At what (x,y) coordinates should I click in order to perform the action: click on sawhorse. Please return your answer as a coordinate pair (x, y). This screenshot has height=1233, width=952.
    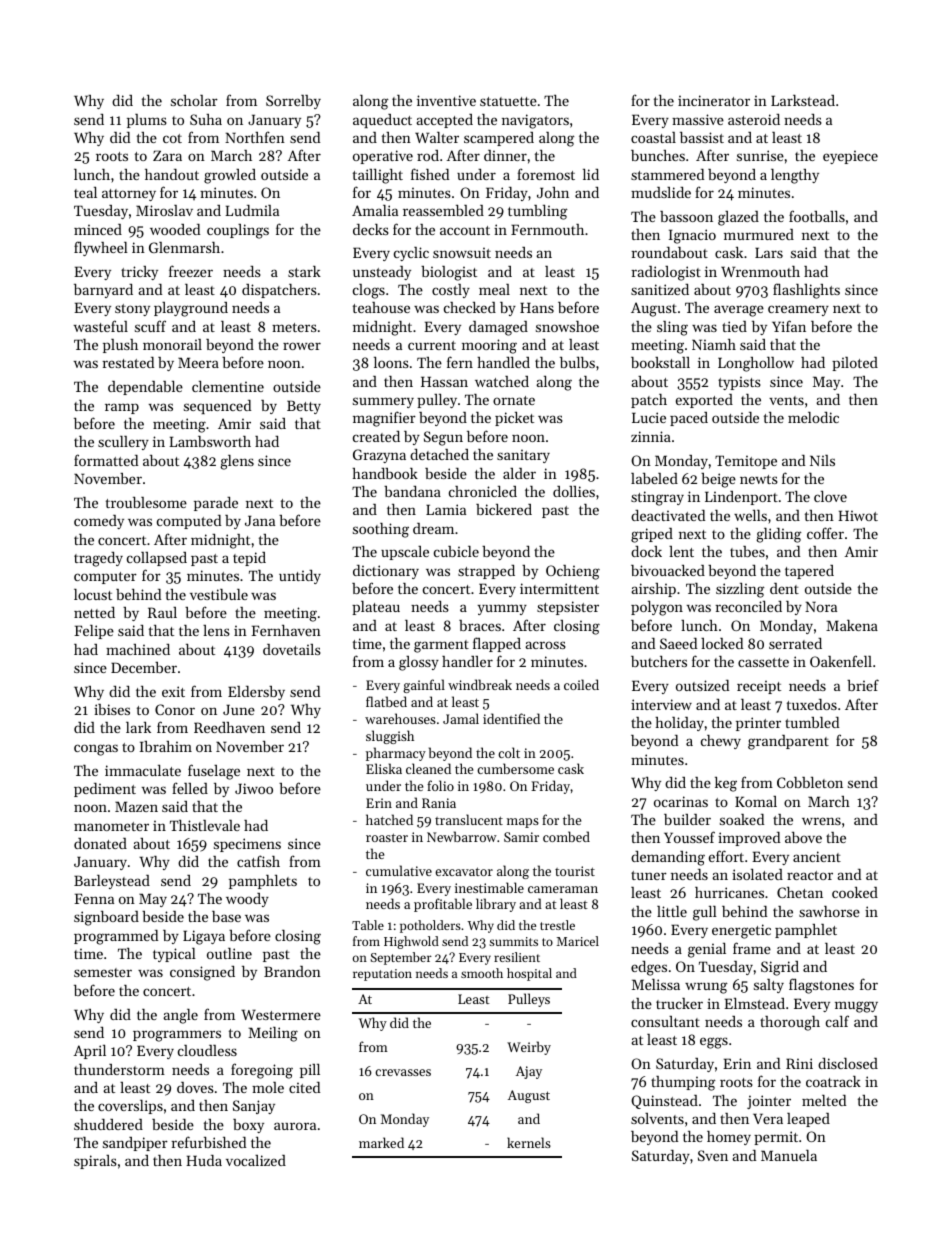
    Looking at the image, I should click on (829, 911).
